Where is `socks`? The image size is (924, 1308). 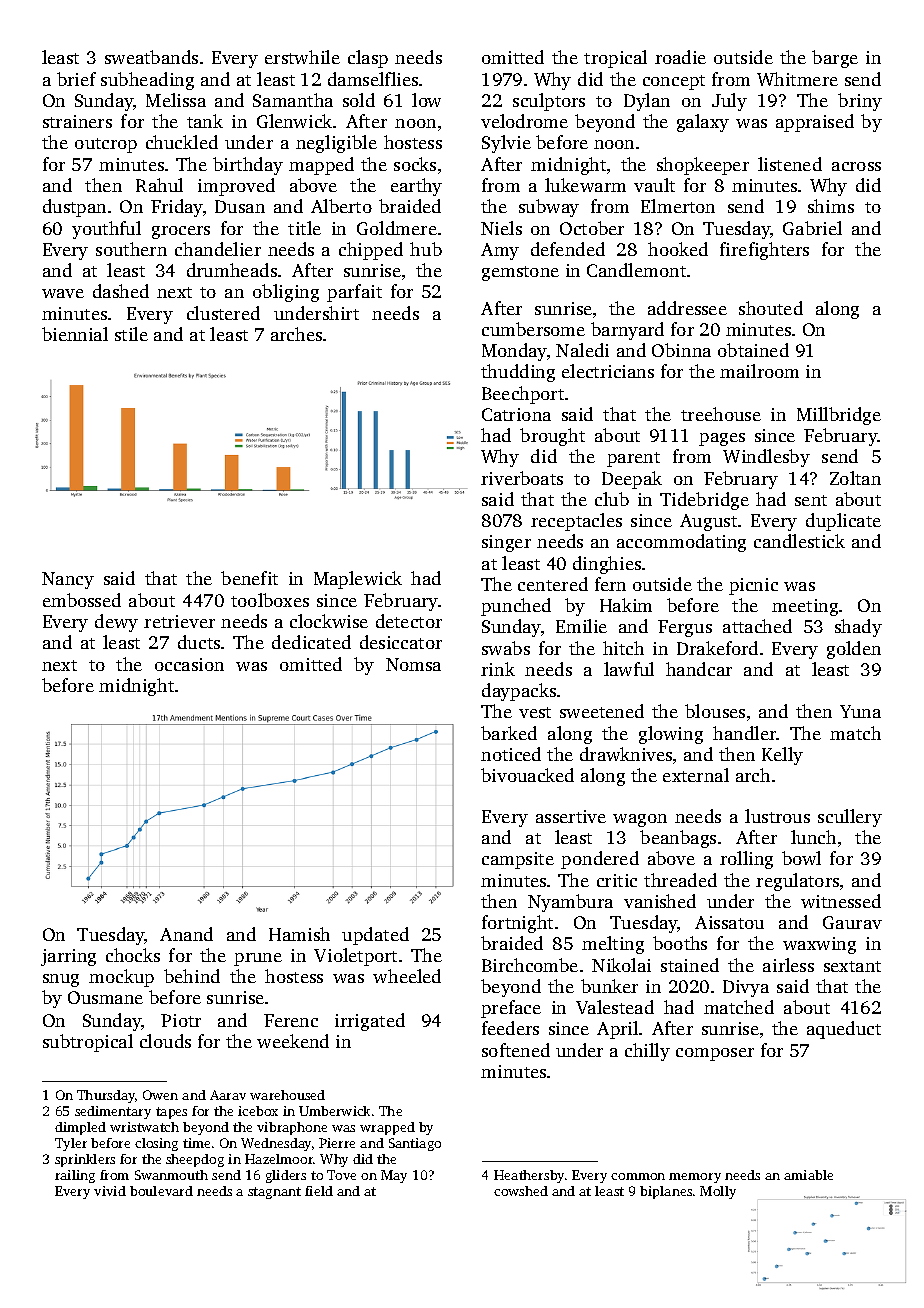
socks is located at coordinates (415, 164).
